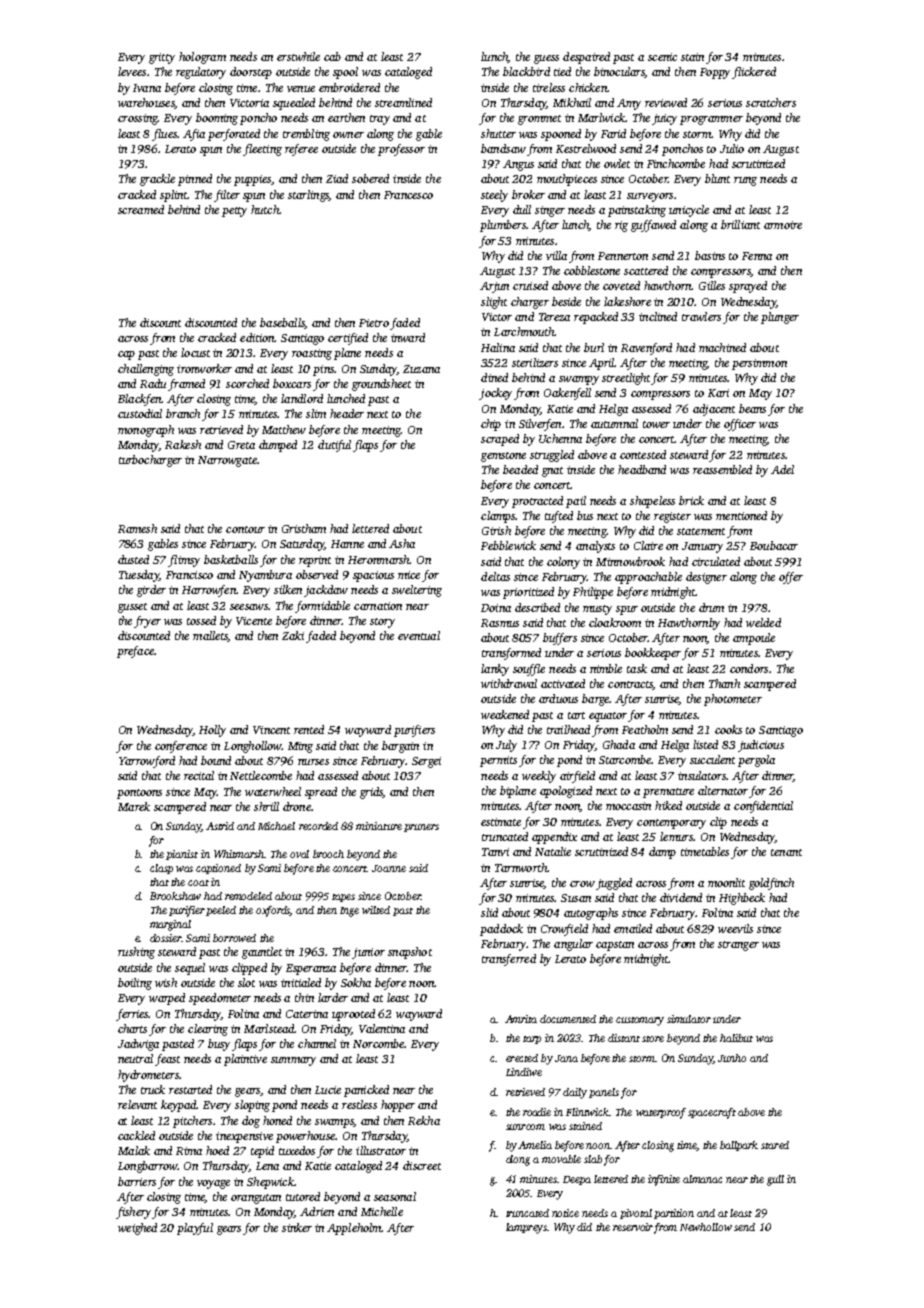 The height and width of the document is (1308, 924). Describe the element at coordinates (491, 425) in the document. I see `chip` at that location.
